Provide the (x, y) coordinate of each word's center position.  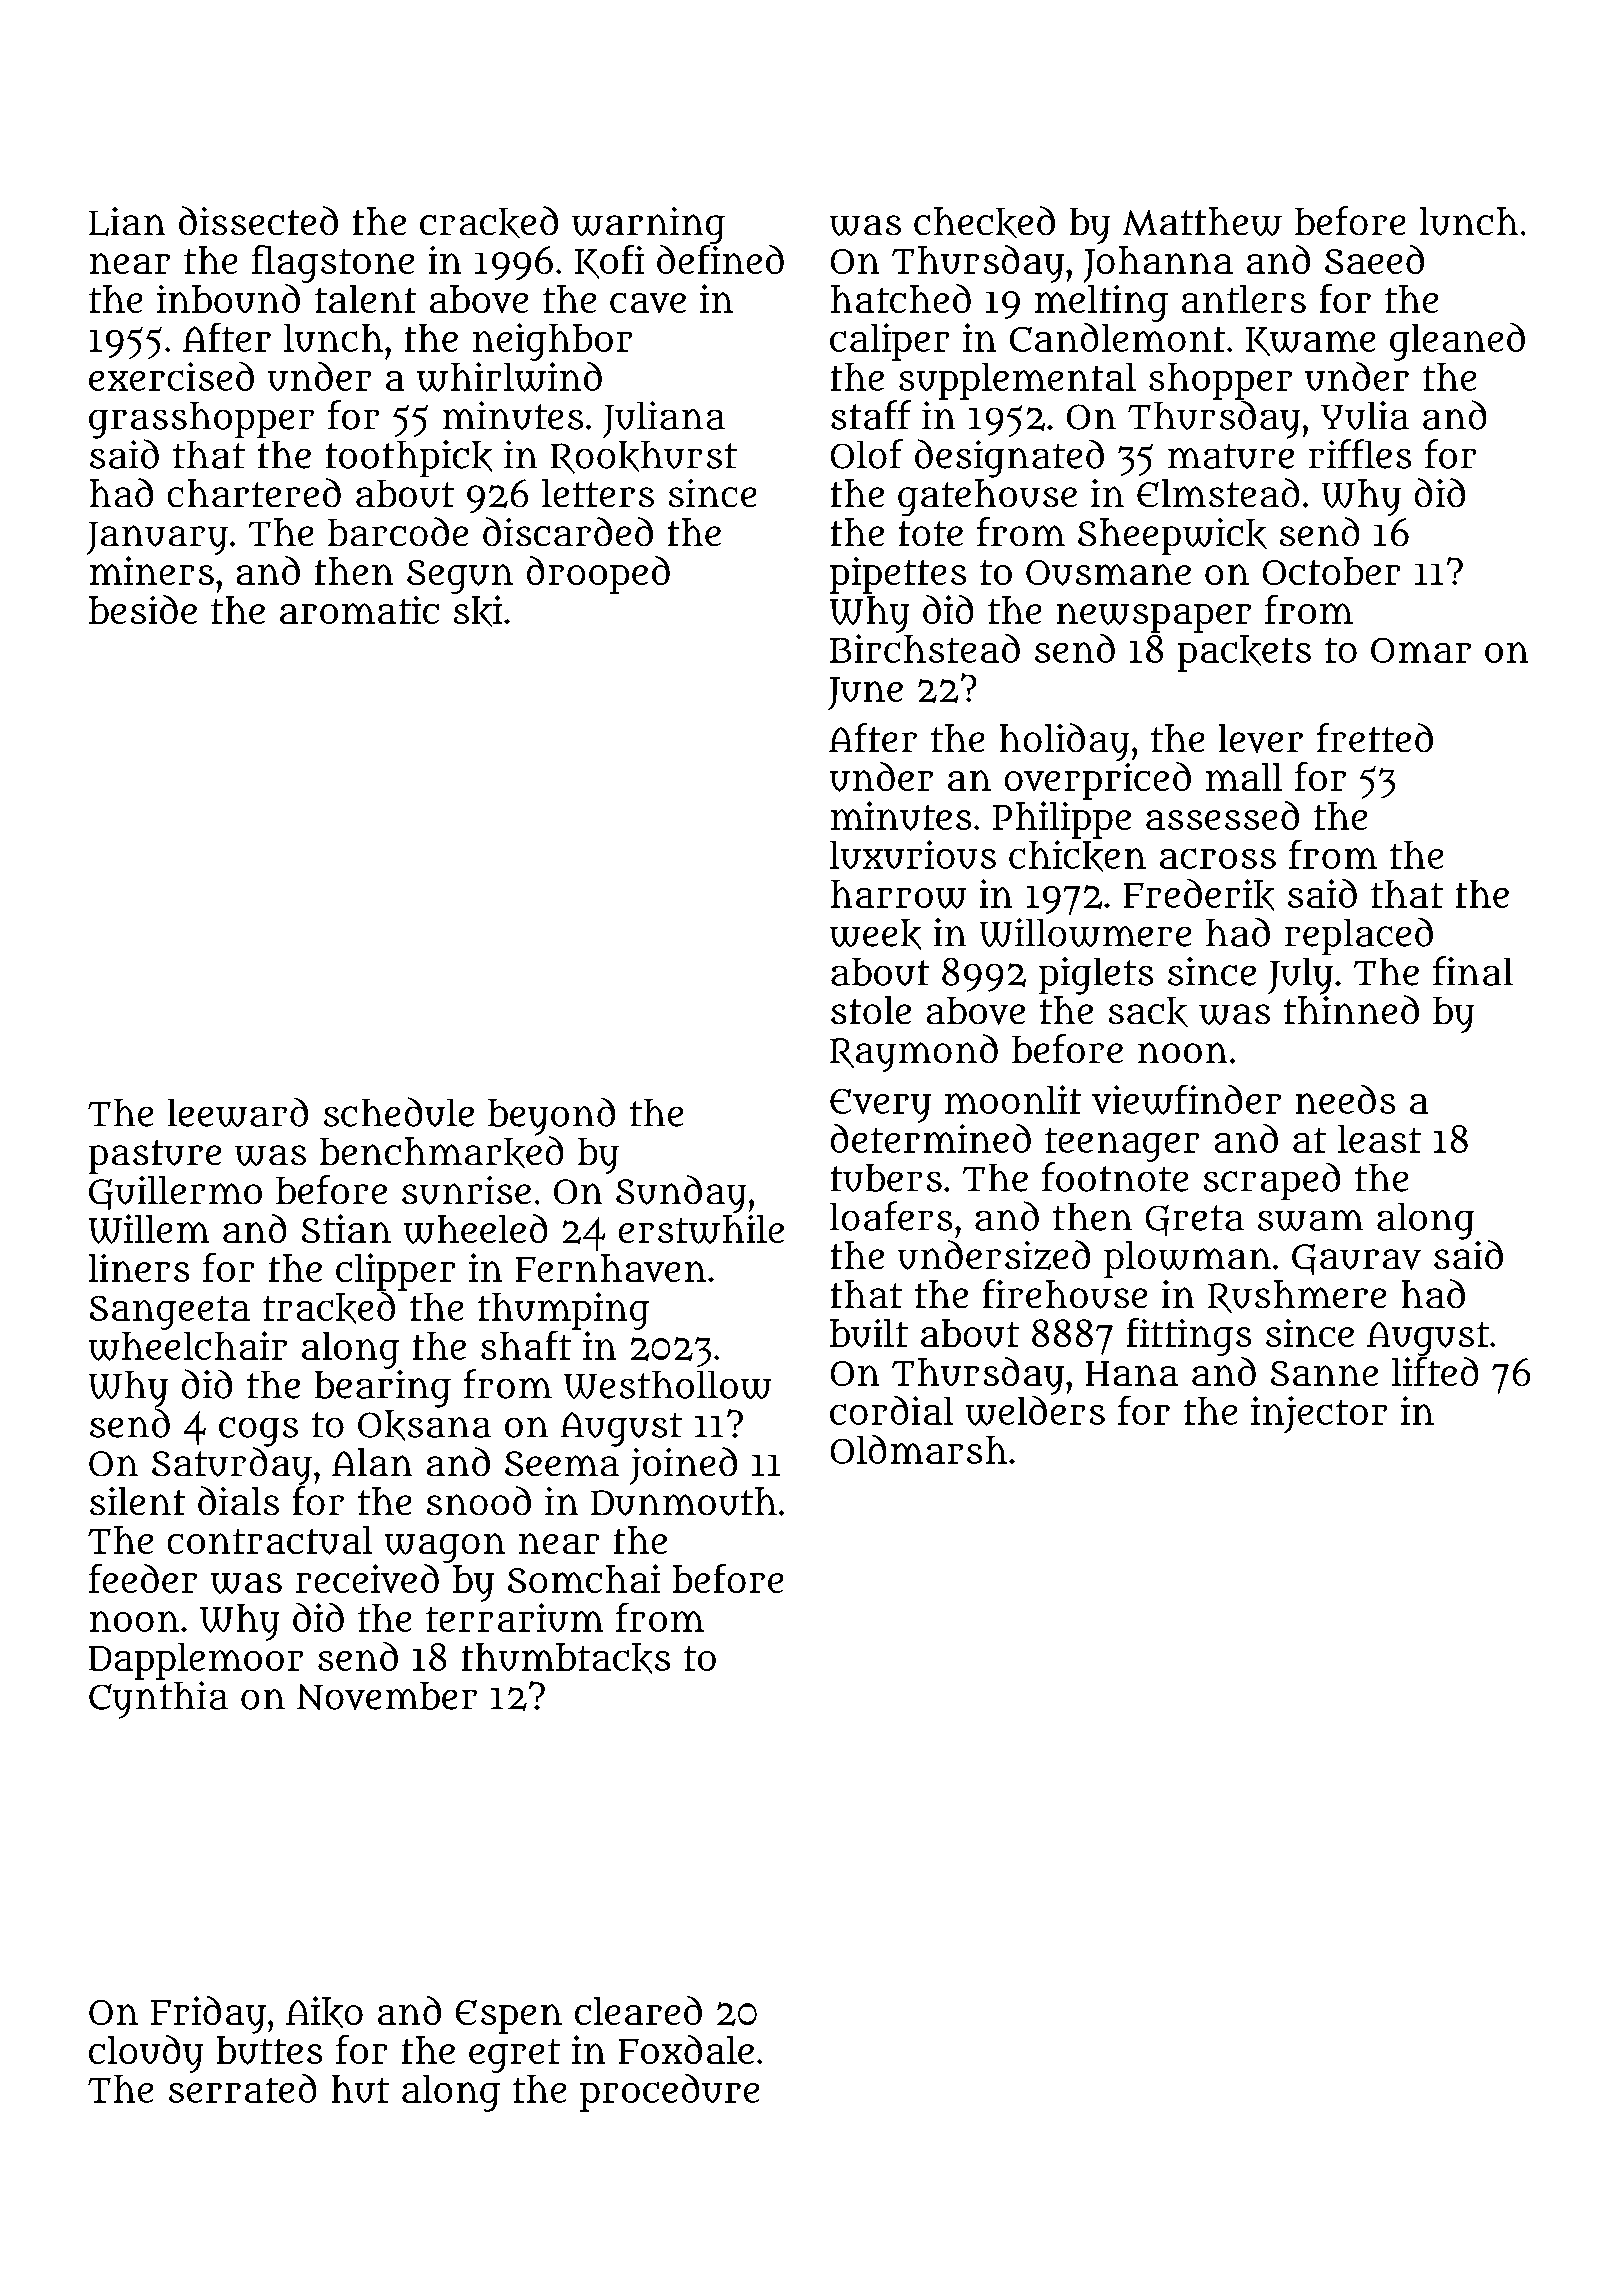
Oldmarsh (919, 1449)
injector (1319, 1414)
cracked (489, 222)
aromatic (359, 610)
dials (238, 1500)
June (865, 693)
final (1473, 971)
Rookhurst (644, 457)
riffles (1360, 454)
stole (871, 1010)
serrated (242, 2088)
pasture (155, 1157)
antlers (1244, 299)
